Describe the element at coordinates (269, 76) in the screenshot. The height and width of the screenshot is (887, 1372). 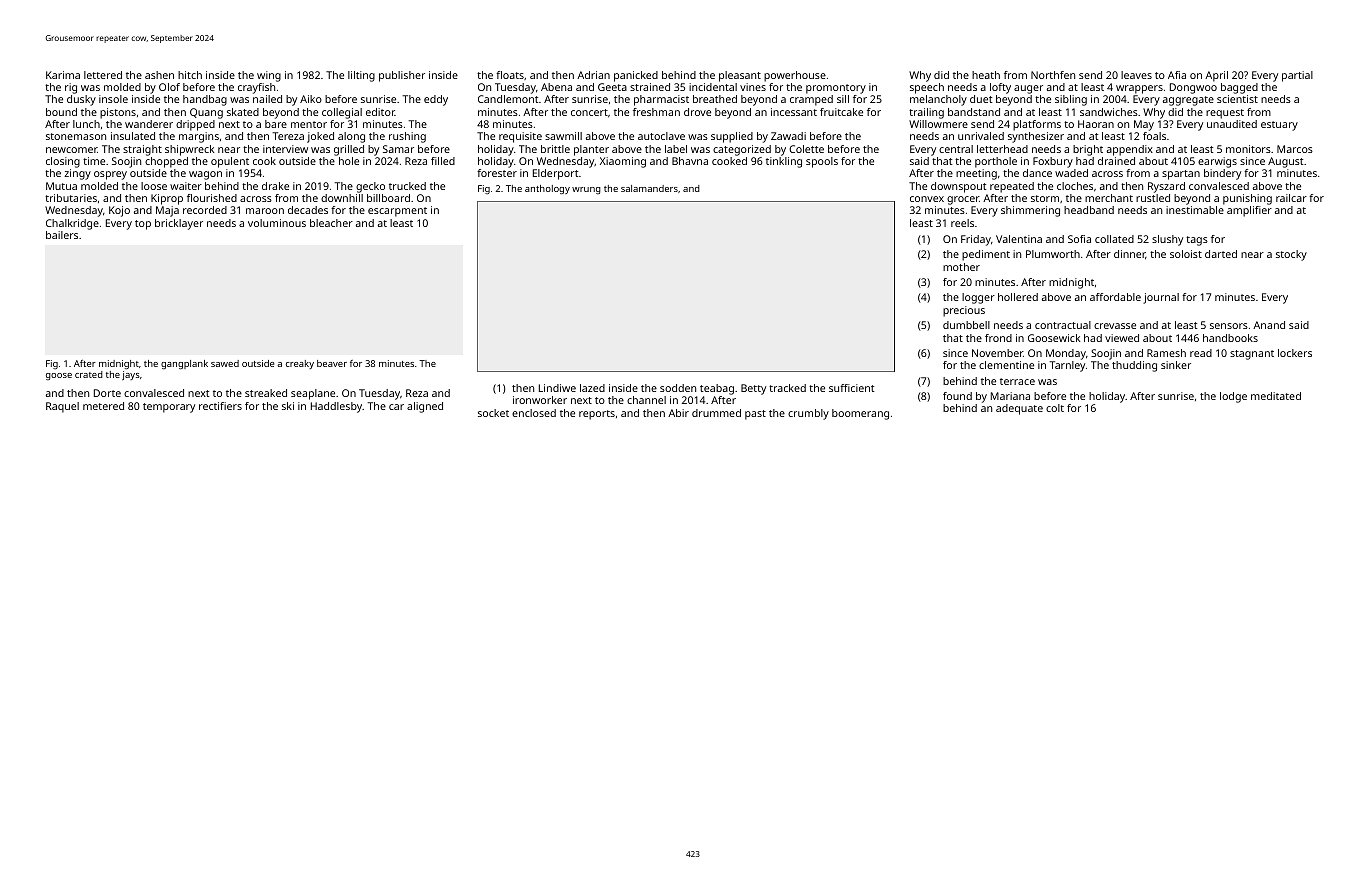
I see `wing` at that location.
